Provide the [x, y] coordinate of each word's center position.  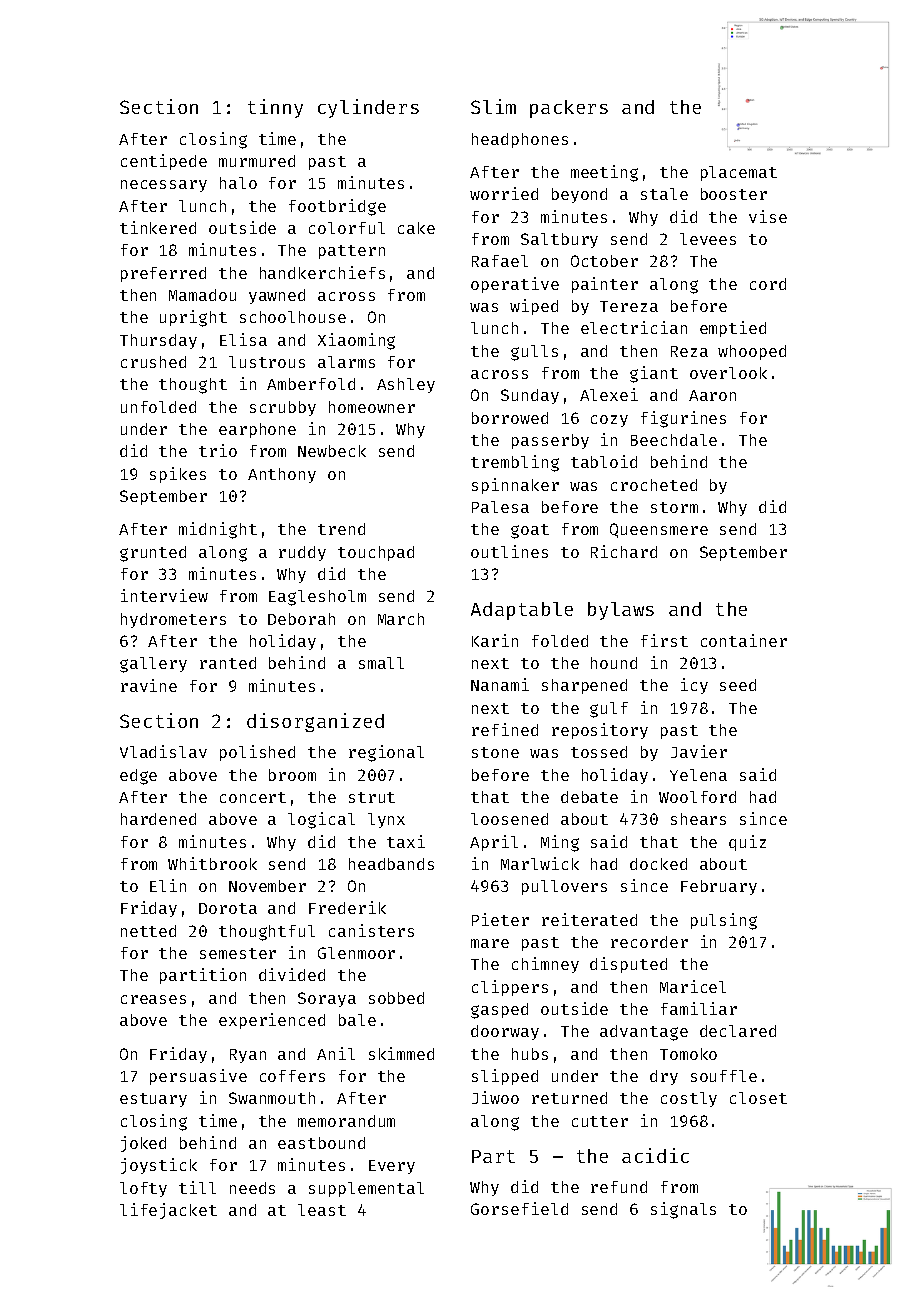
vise [768, 216]
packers [569, 109]
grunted [153, 554]
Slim [493, 106]
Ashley [406, 385]
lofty [143, 1189]
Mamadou [202, 295]
